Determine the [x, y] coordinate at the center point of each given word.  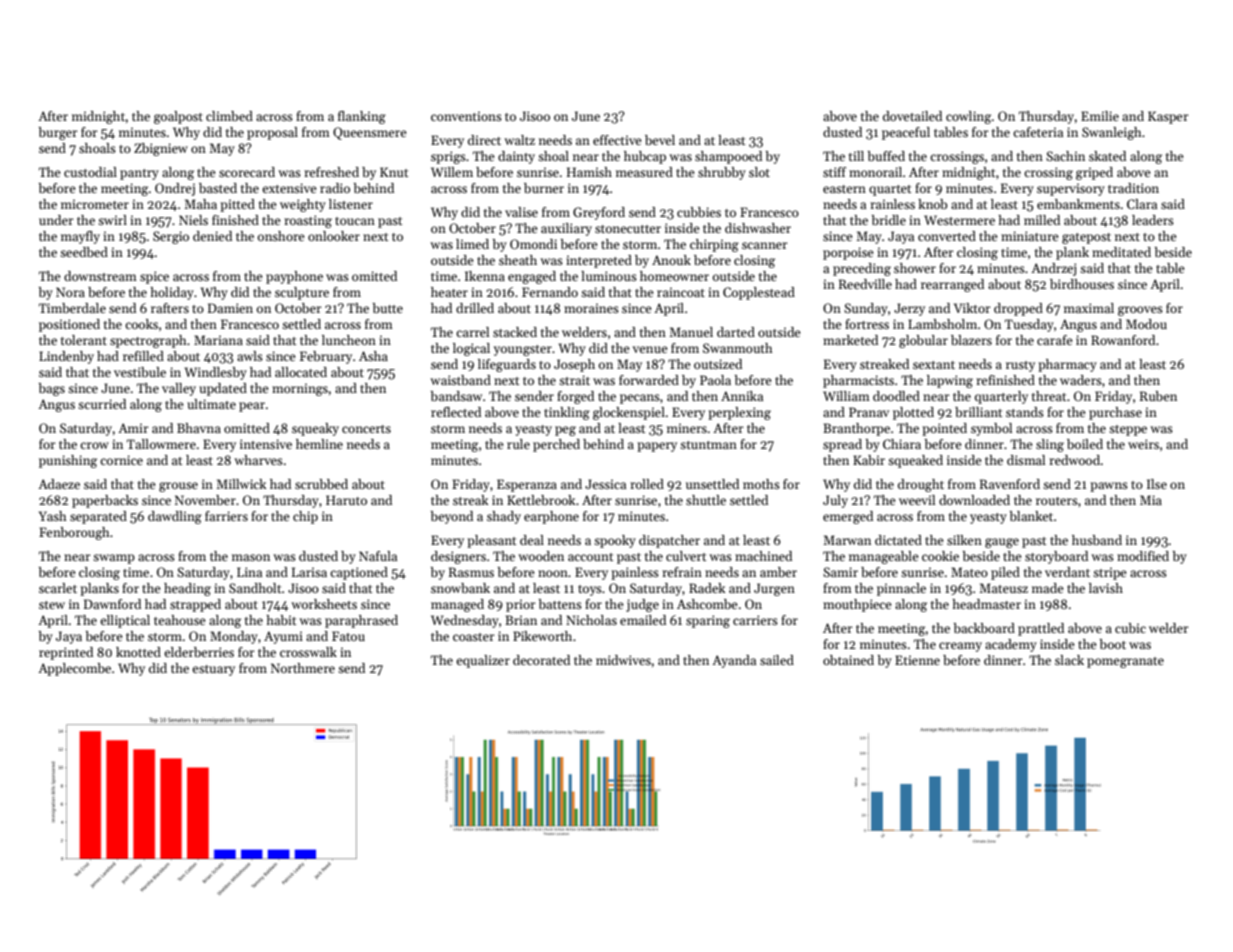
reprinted [66, 653]
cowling [968, 117]
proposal [272, 133]
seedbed [84, 252]
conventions [466, 116]
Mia [1151, 500]
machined [763, 556]
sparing [708, 621]
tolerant [84, 340]
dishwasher [758, 228]
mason [251, 557]
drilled [475, 308]
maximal [1089, 308]
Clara [1142, 204]
